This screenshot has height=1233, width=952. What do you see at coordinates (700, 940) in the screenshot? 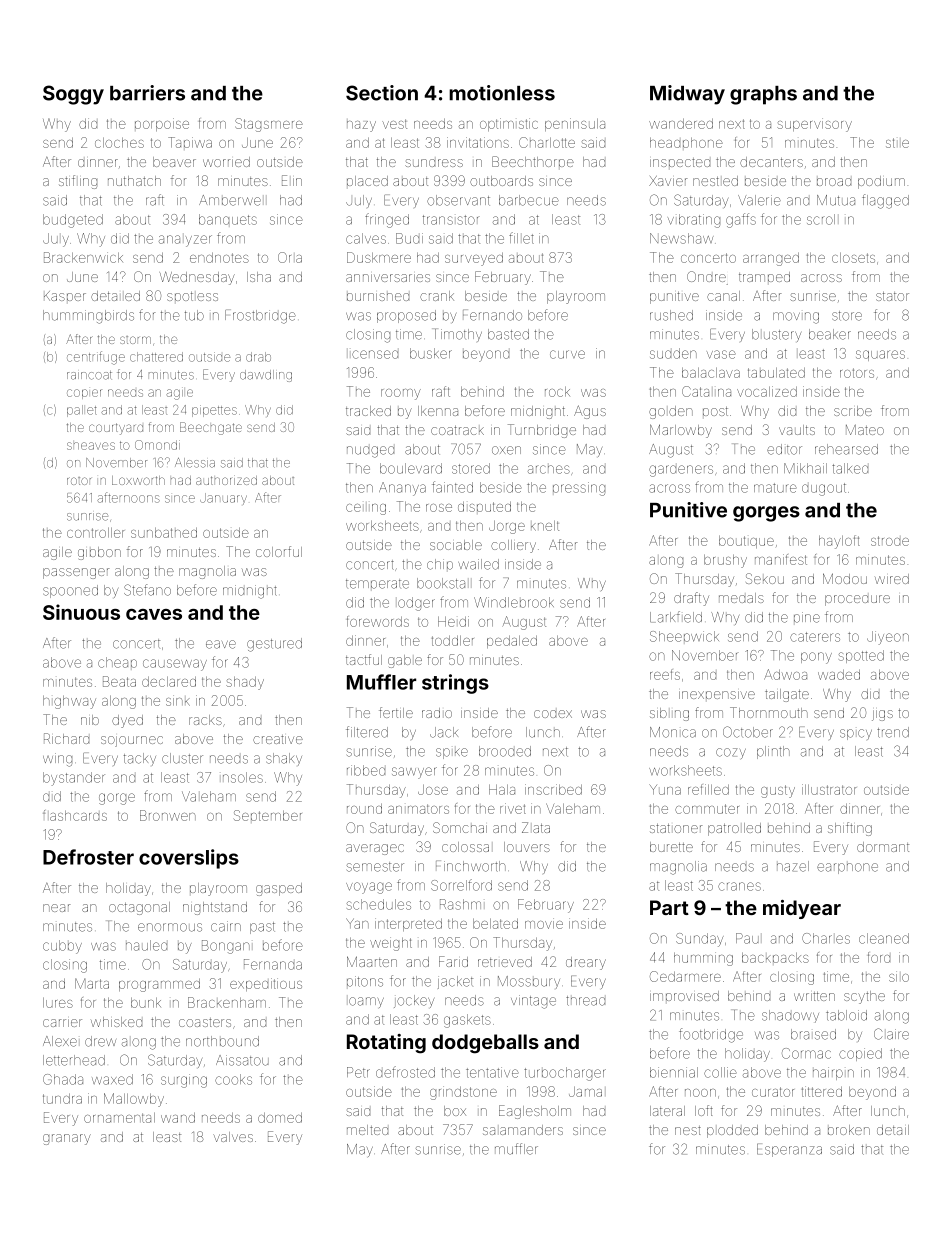
I see `Sunday` at bounding box center [700, 940].
